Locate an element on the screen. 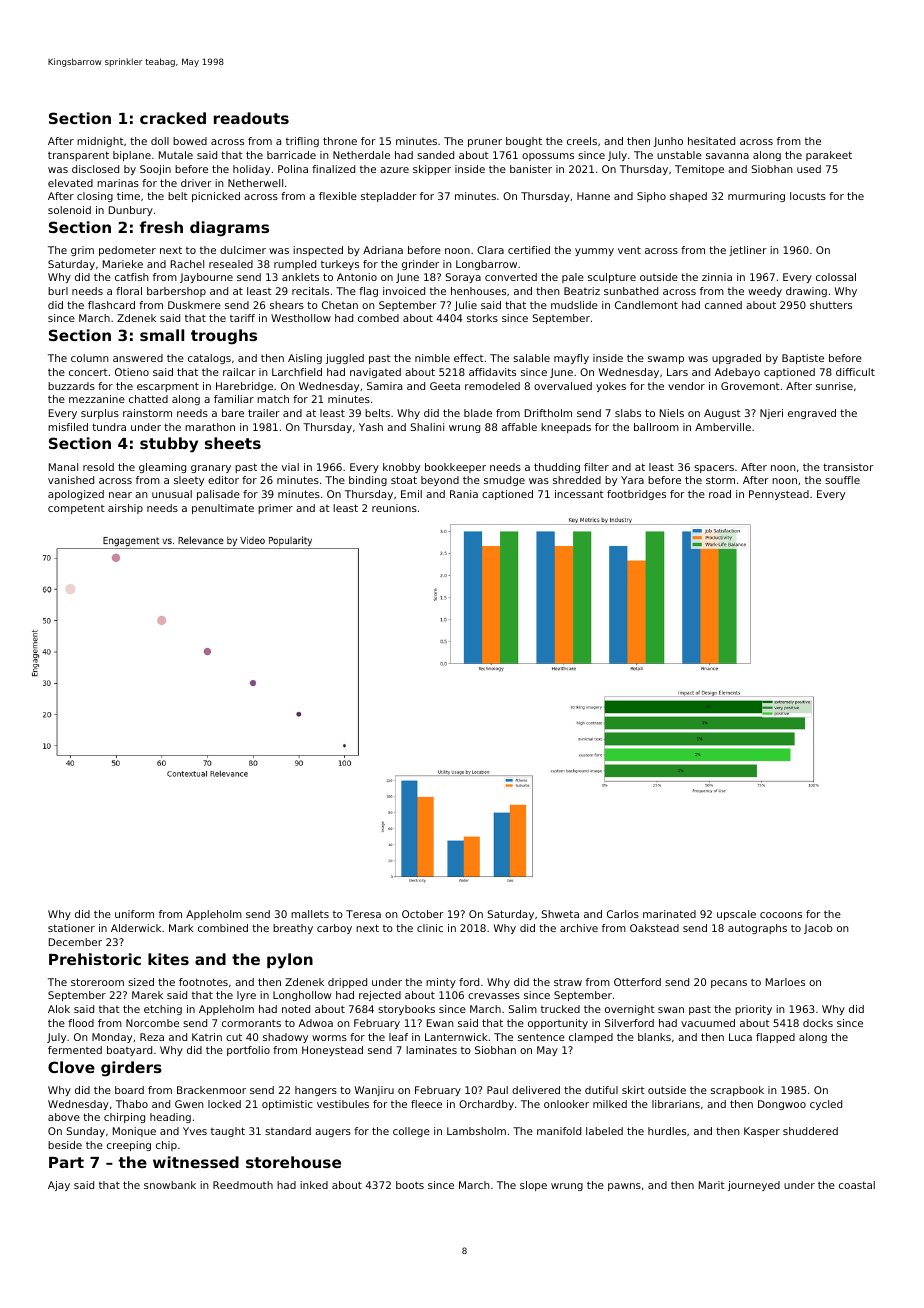 The image size is (924, 1308). hurdles is located at coordinates (667, 1131).
